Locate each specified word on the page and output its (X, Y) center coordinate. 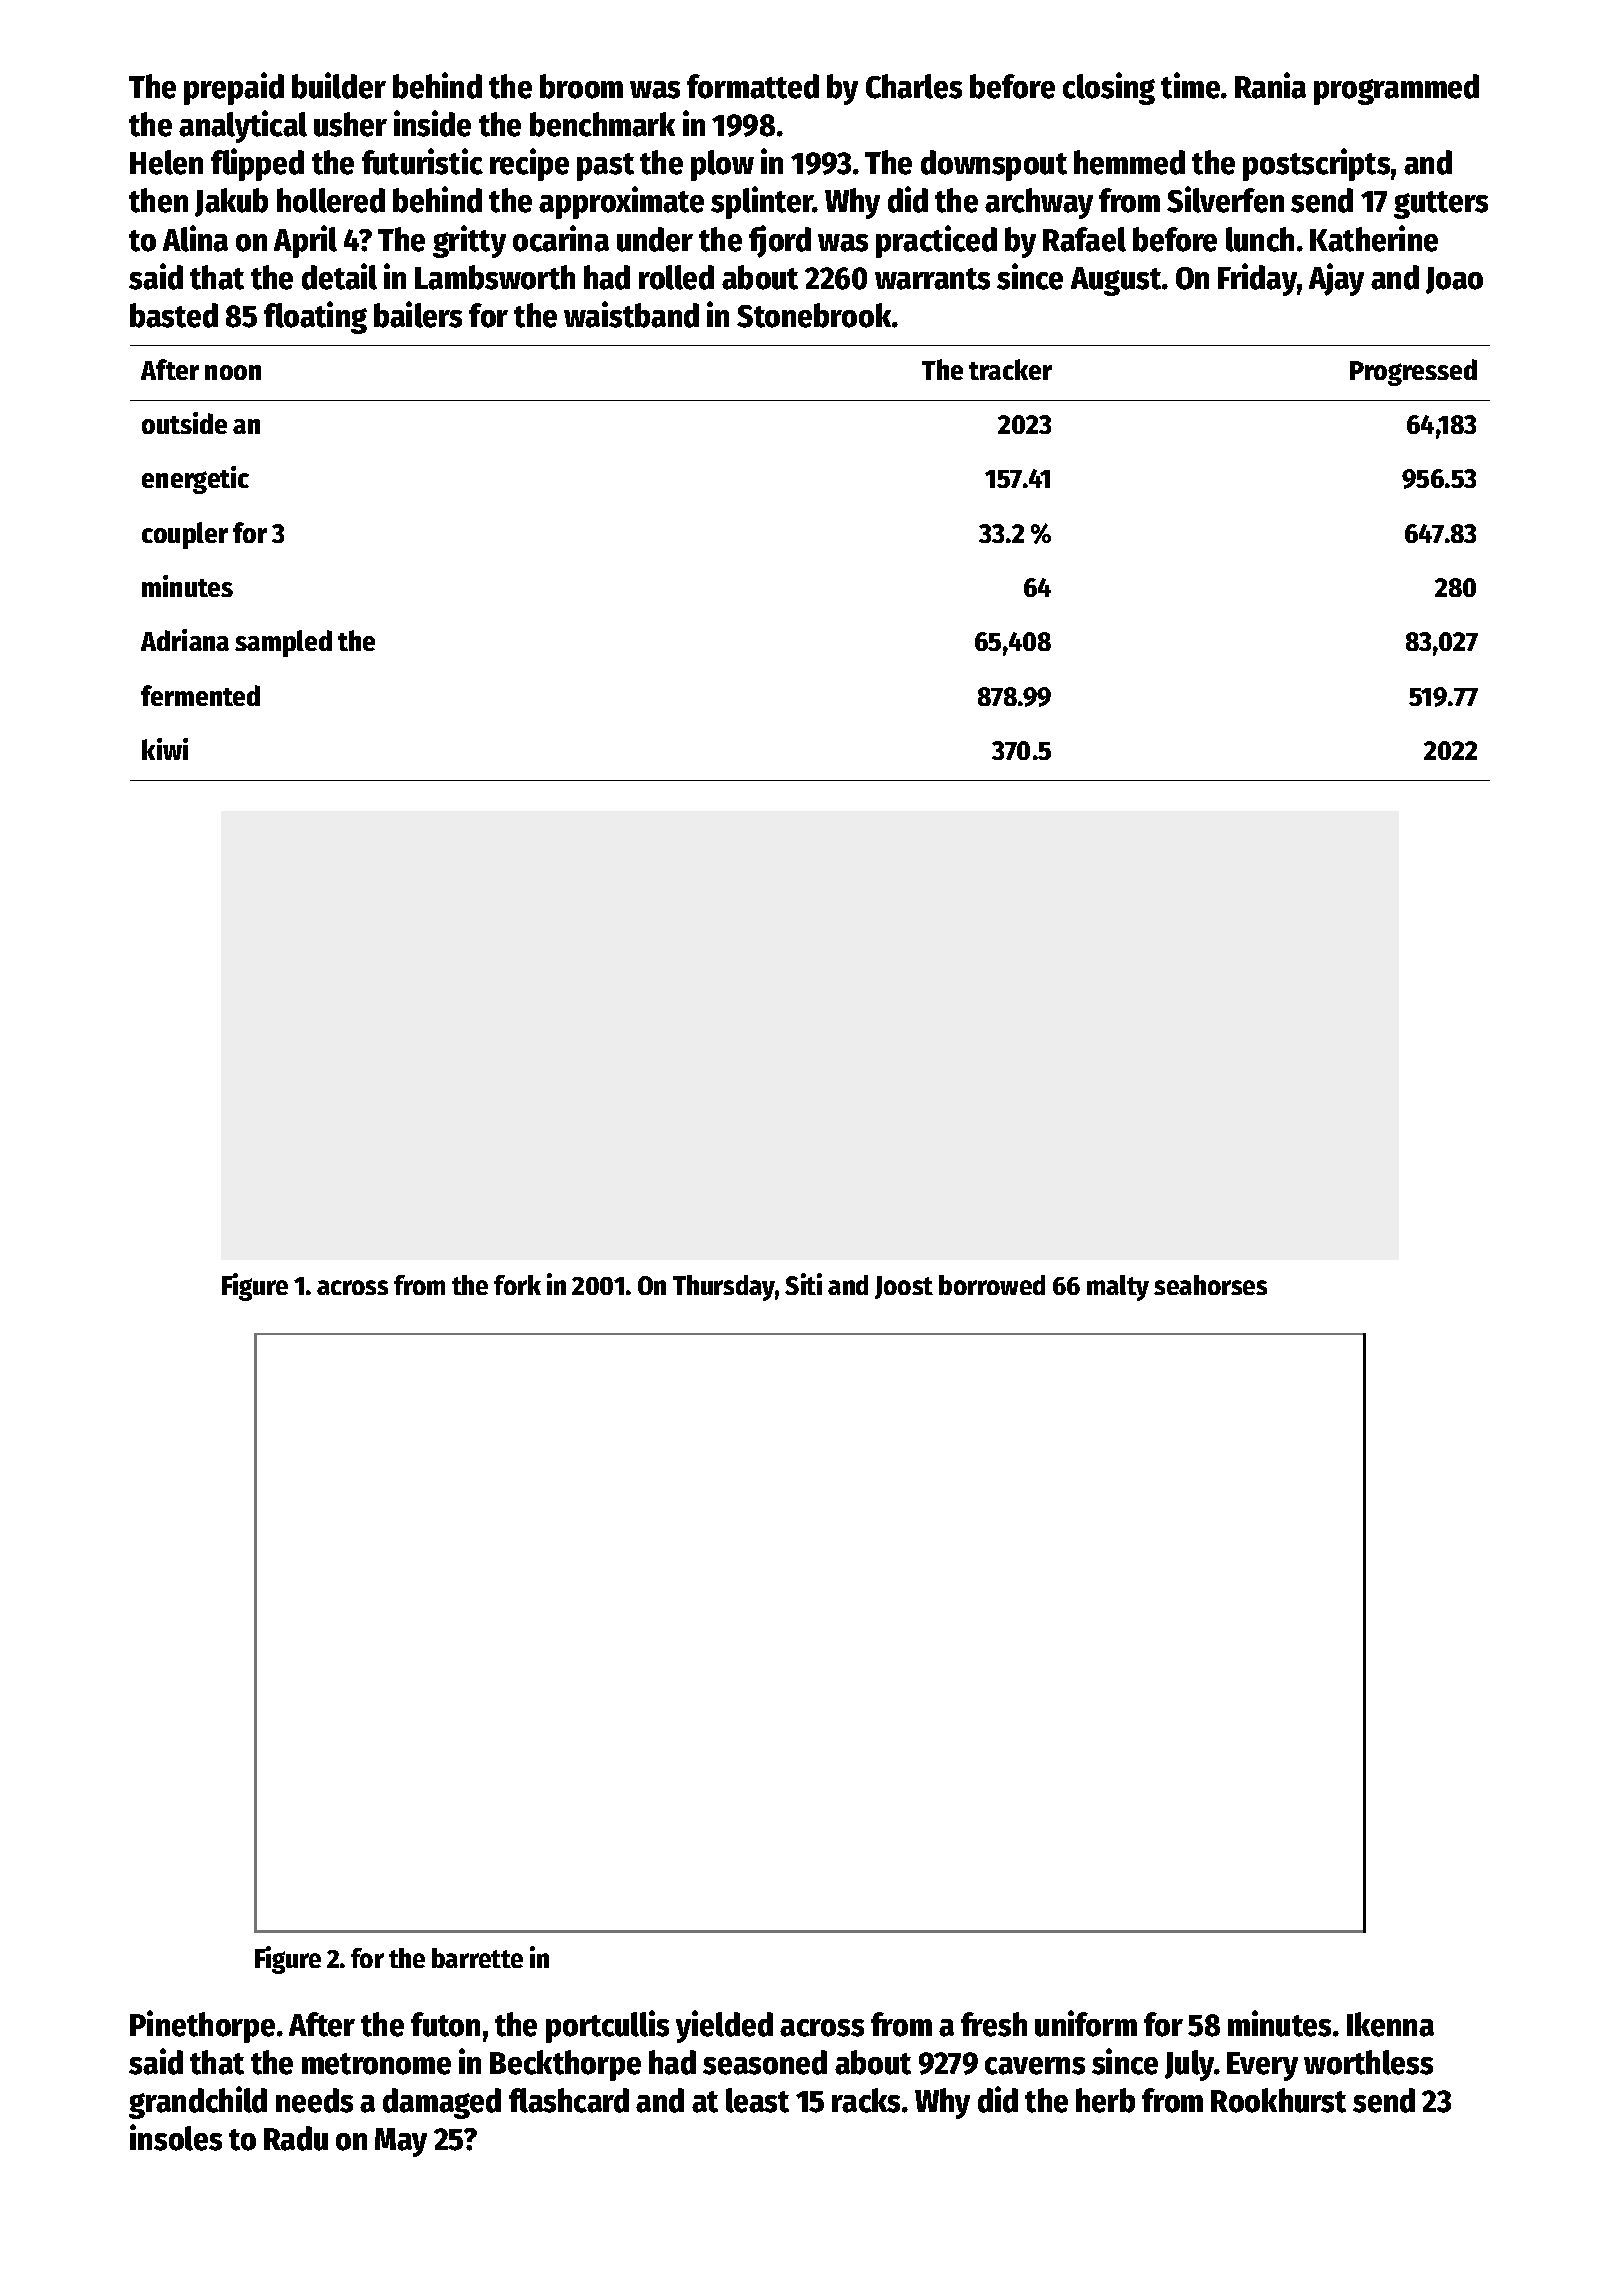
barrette (477, 1958)
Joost (904, 1287)
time (1190, 85)
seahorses (1210, 1285)
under (655, 239)
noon (233, 372)
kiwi (165, 749)
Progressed (1413, 372)
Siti (803, 1284)
